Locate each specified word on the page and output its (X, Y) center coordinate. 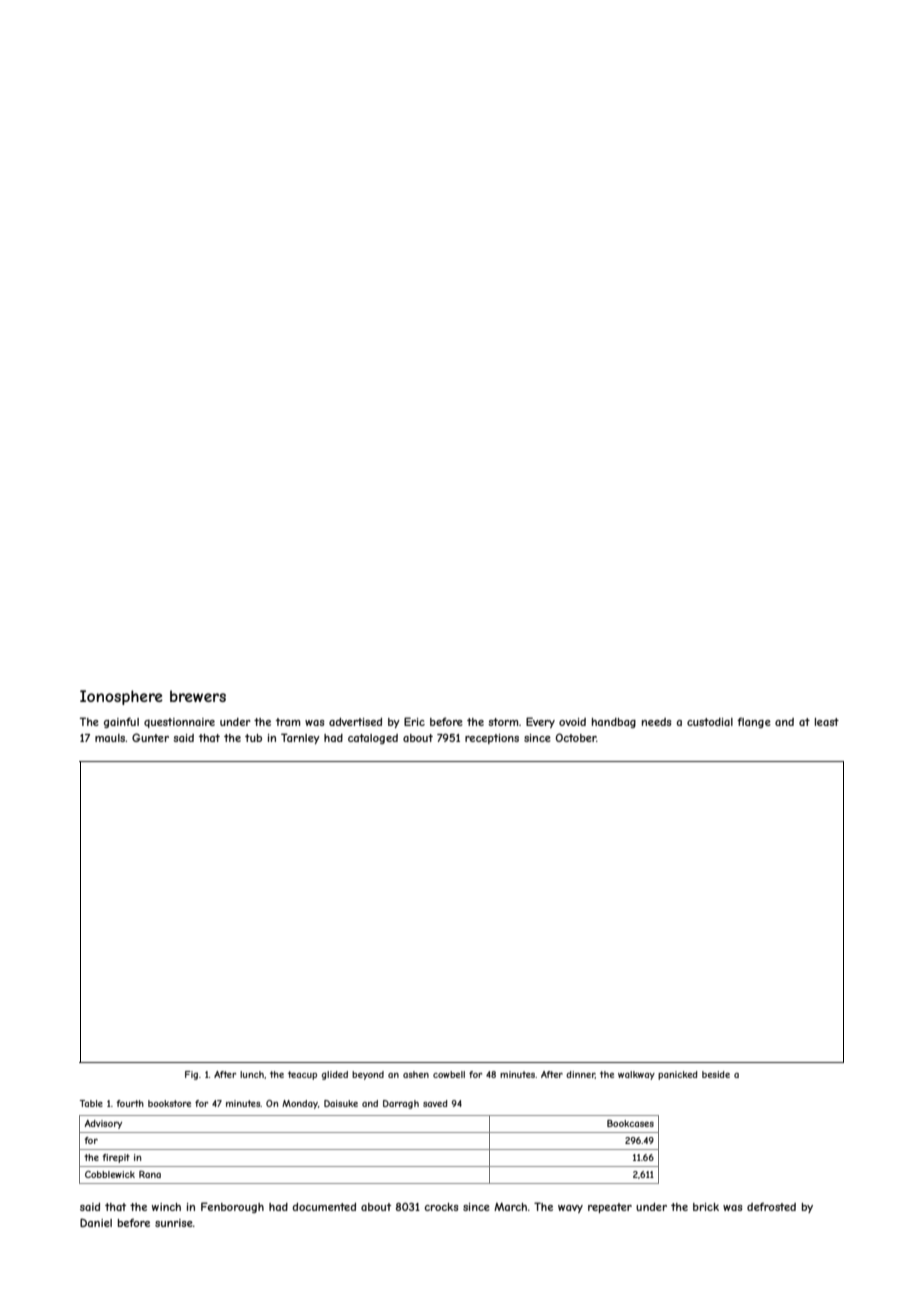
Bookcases (630, 1123)
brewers (198, 696)
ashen (416, 1074)
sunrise (174, 1223)
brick (706, 1207)
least (827, 722)
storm (503, 722)
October (576, 737)
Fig (191, 1075)
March (510, 1207)
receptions (492, 739)
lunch (252, 1074)
